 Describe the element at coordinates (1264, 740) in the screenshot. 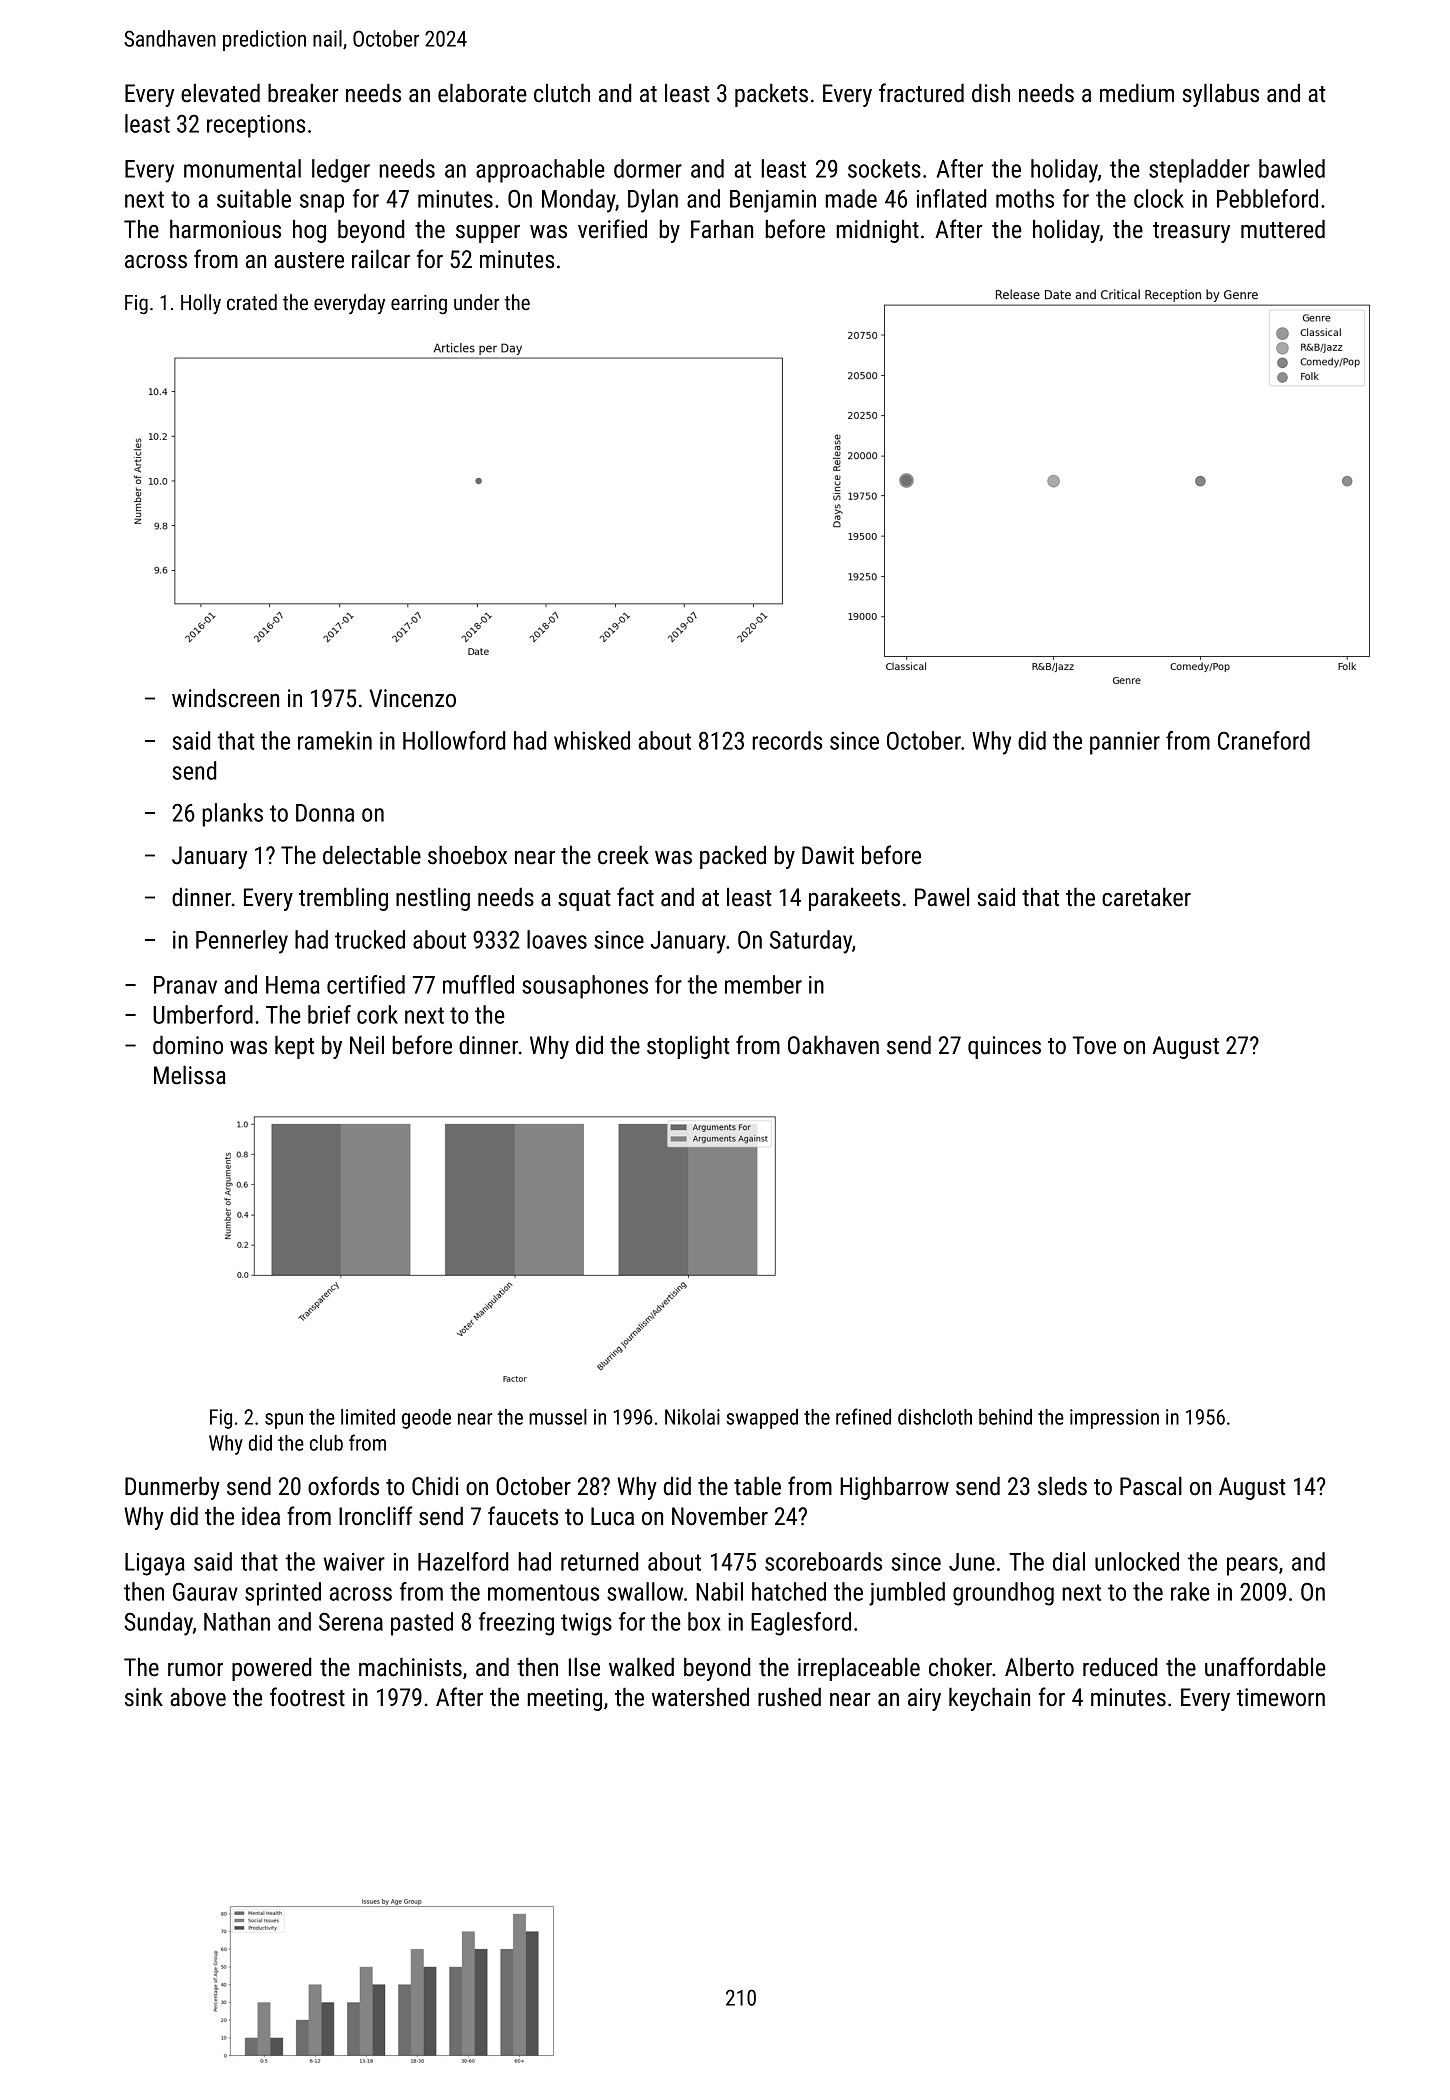

I see `Craneford` at that location.
